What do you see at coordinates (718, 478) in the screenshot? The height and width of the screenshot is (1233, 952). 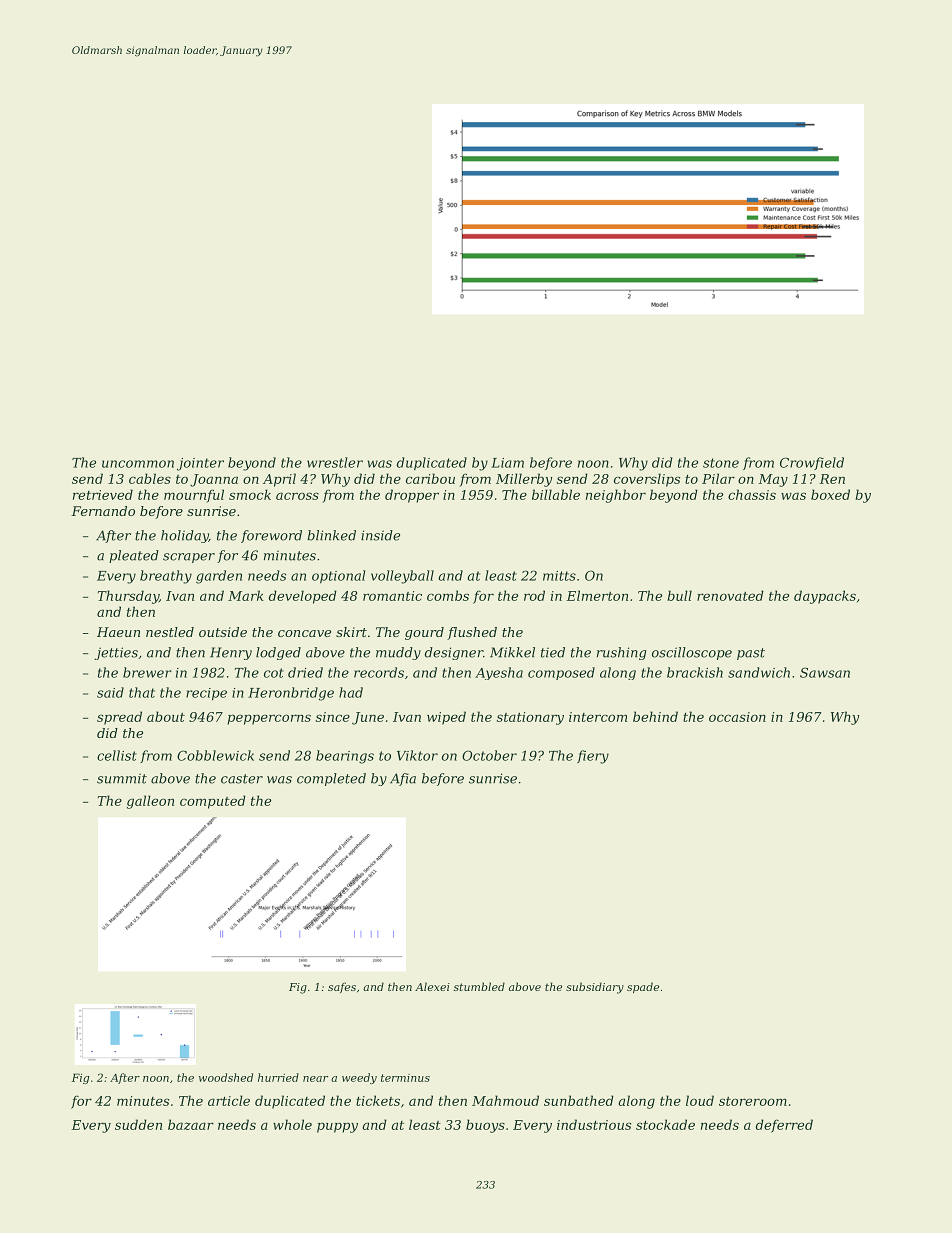 I see `Pilar` at bounding box center [718, 478].
